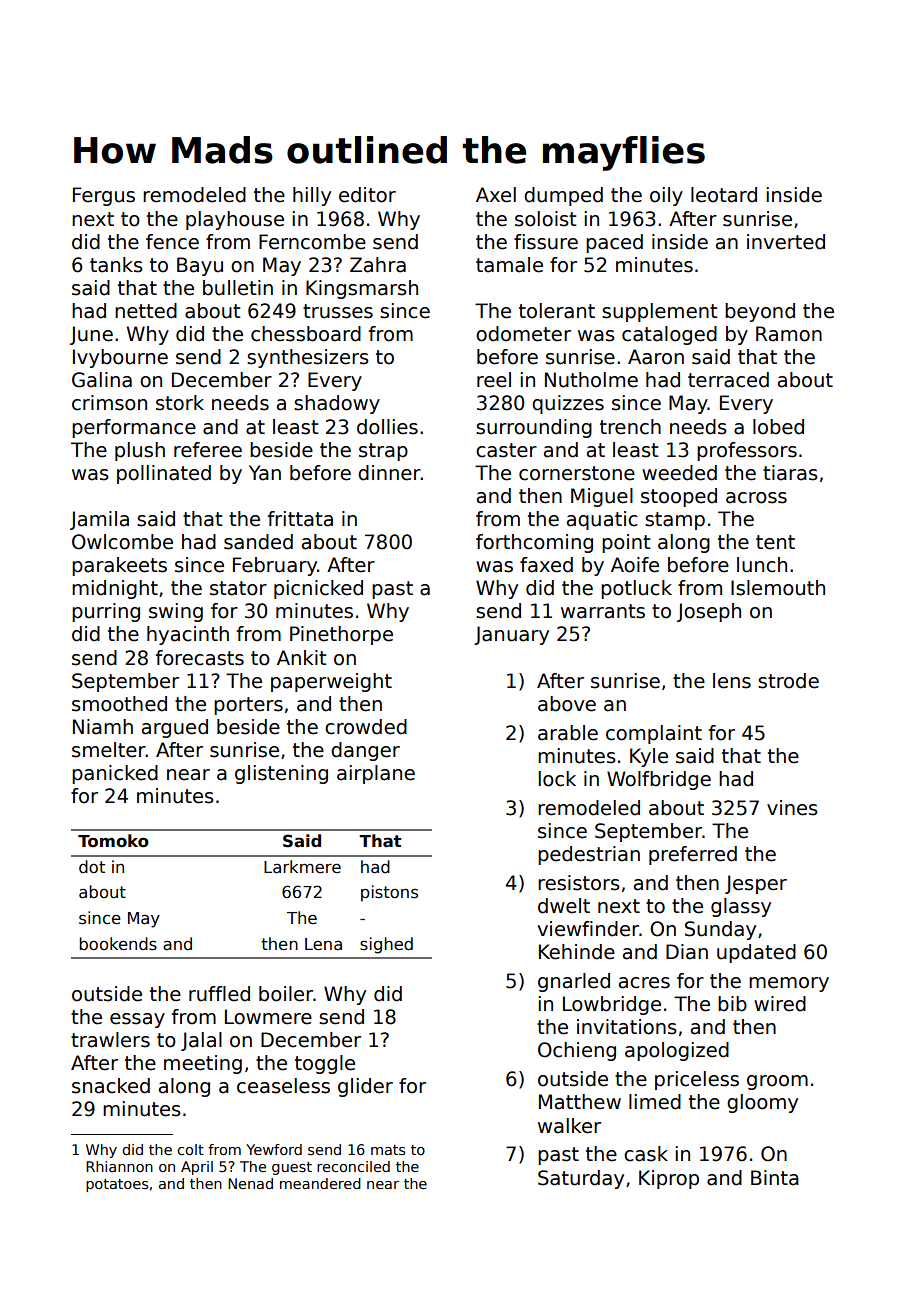  I want to click on Saturday, so click(581, 1179).
